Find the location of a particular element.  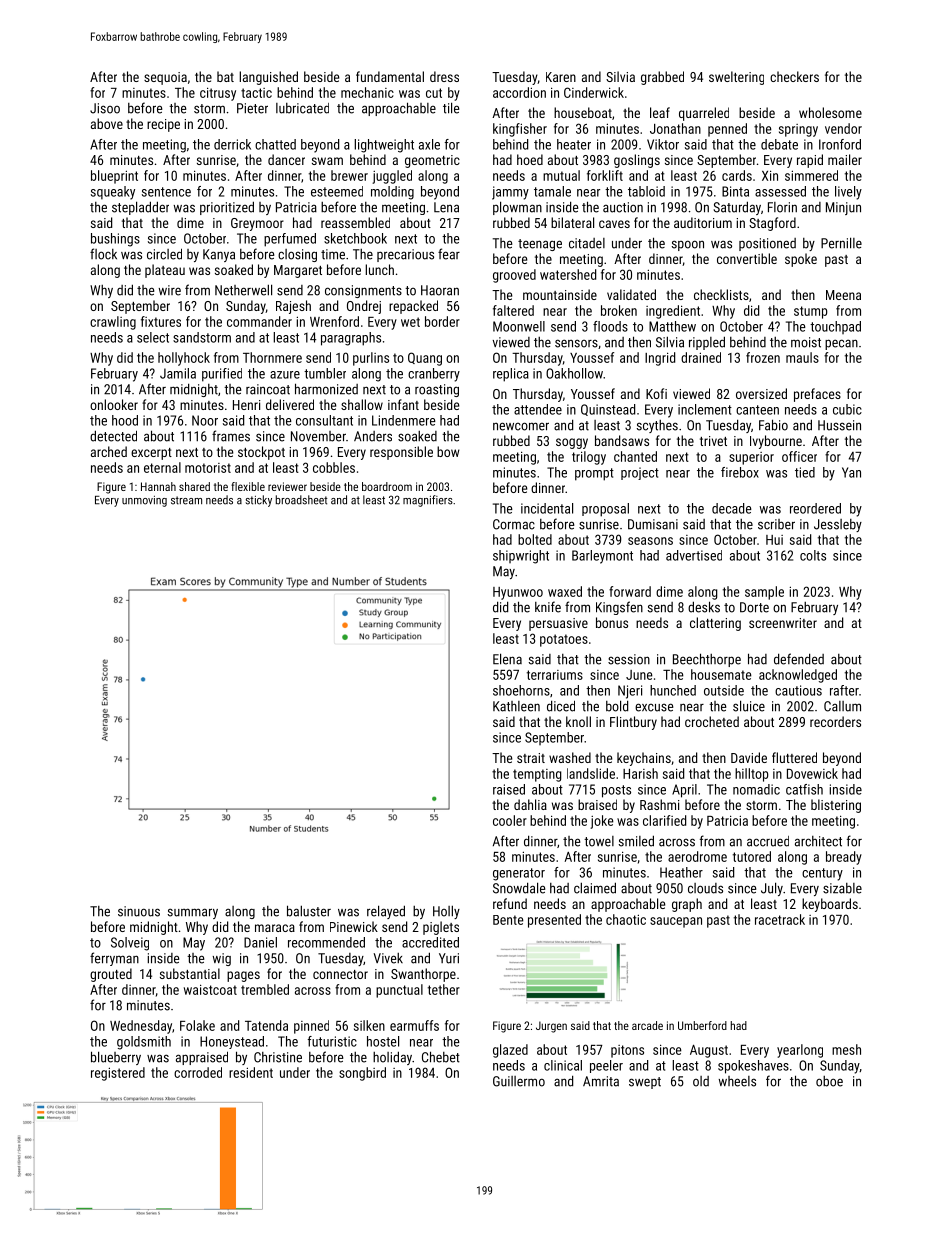

select is located at coordinates (153, 337).
